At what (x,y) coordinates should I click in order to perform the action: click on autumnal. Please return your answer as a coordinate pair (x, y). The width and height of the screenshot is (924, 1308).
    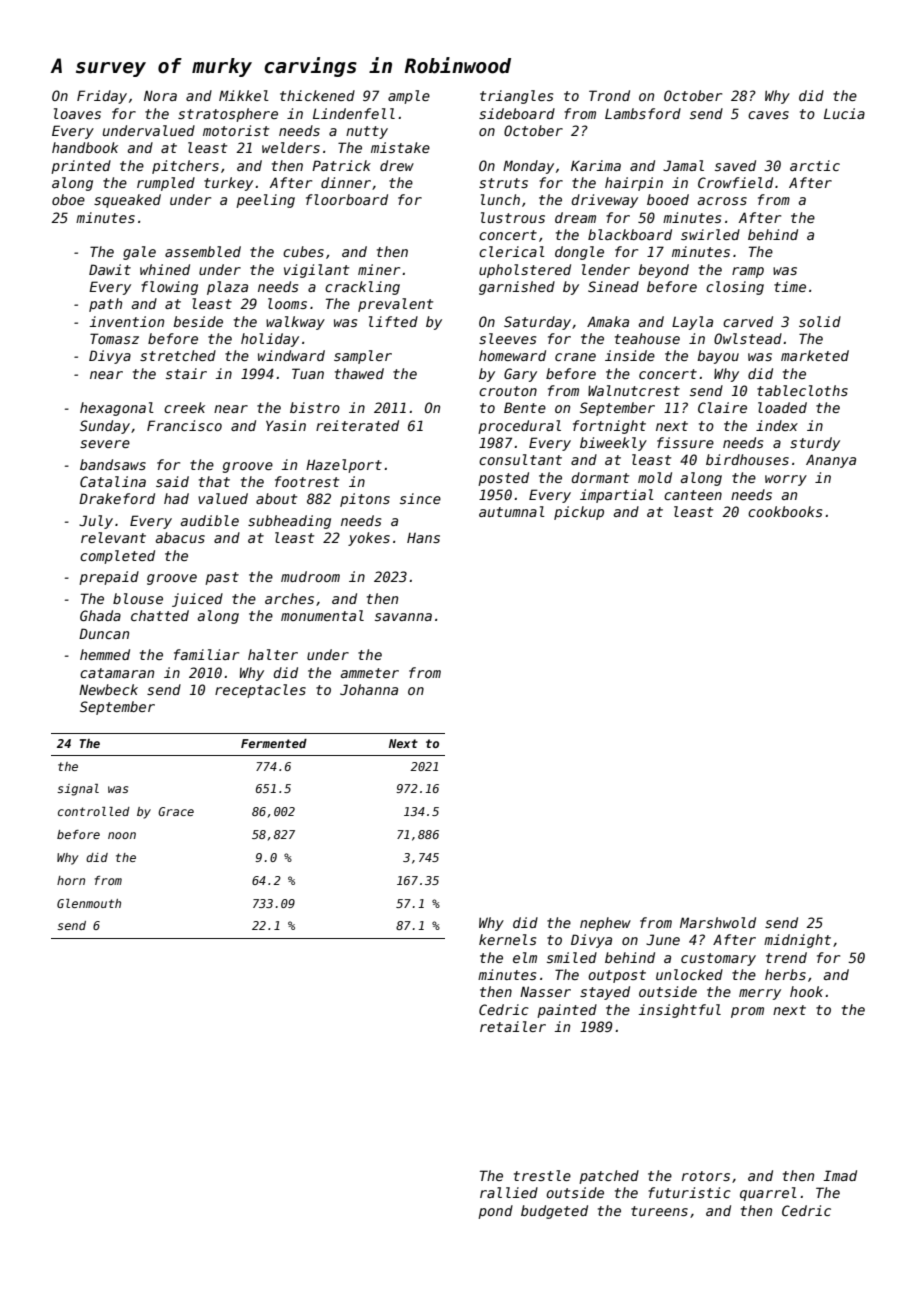
    Looking at the image, I should click on (512, 511).
